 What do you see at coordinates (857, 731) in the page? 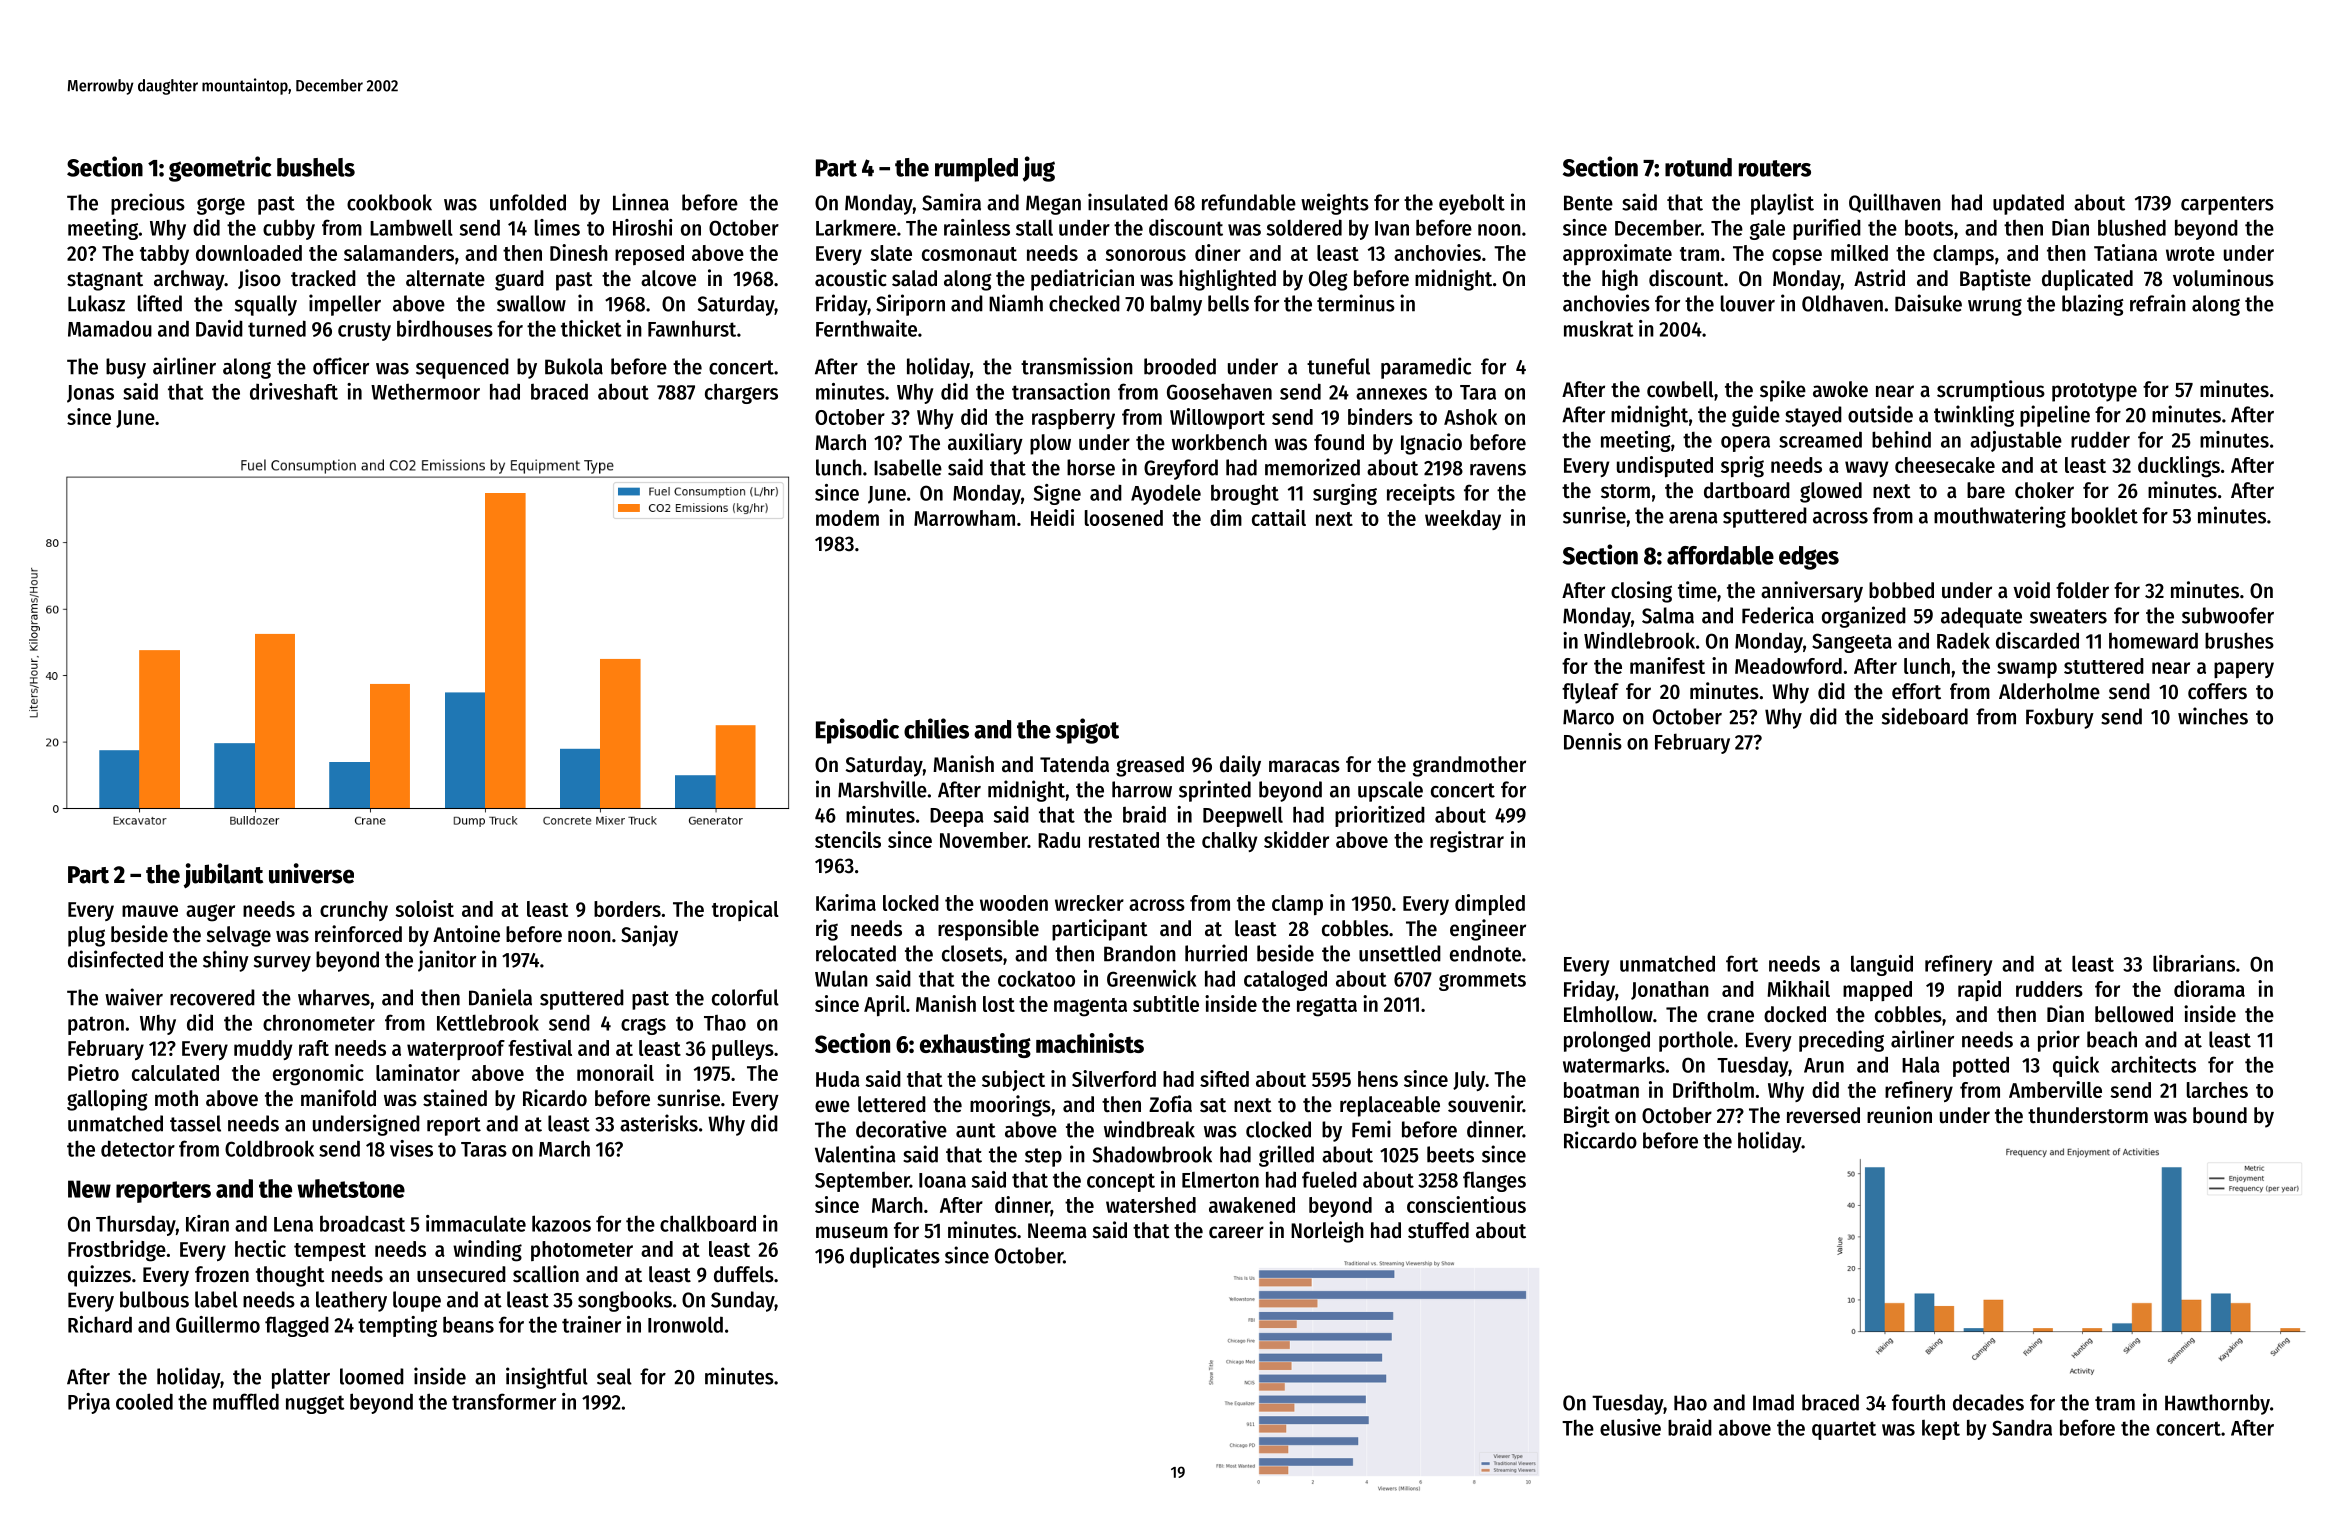
I see `Episodic` at bounding box center [857, 731].
